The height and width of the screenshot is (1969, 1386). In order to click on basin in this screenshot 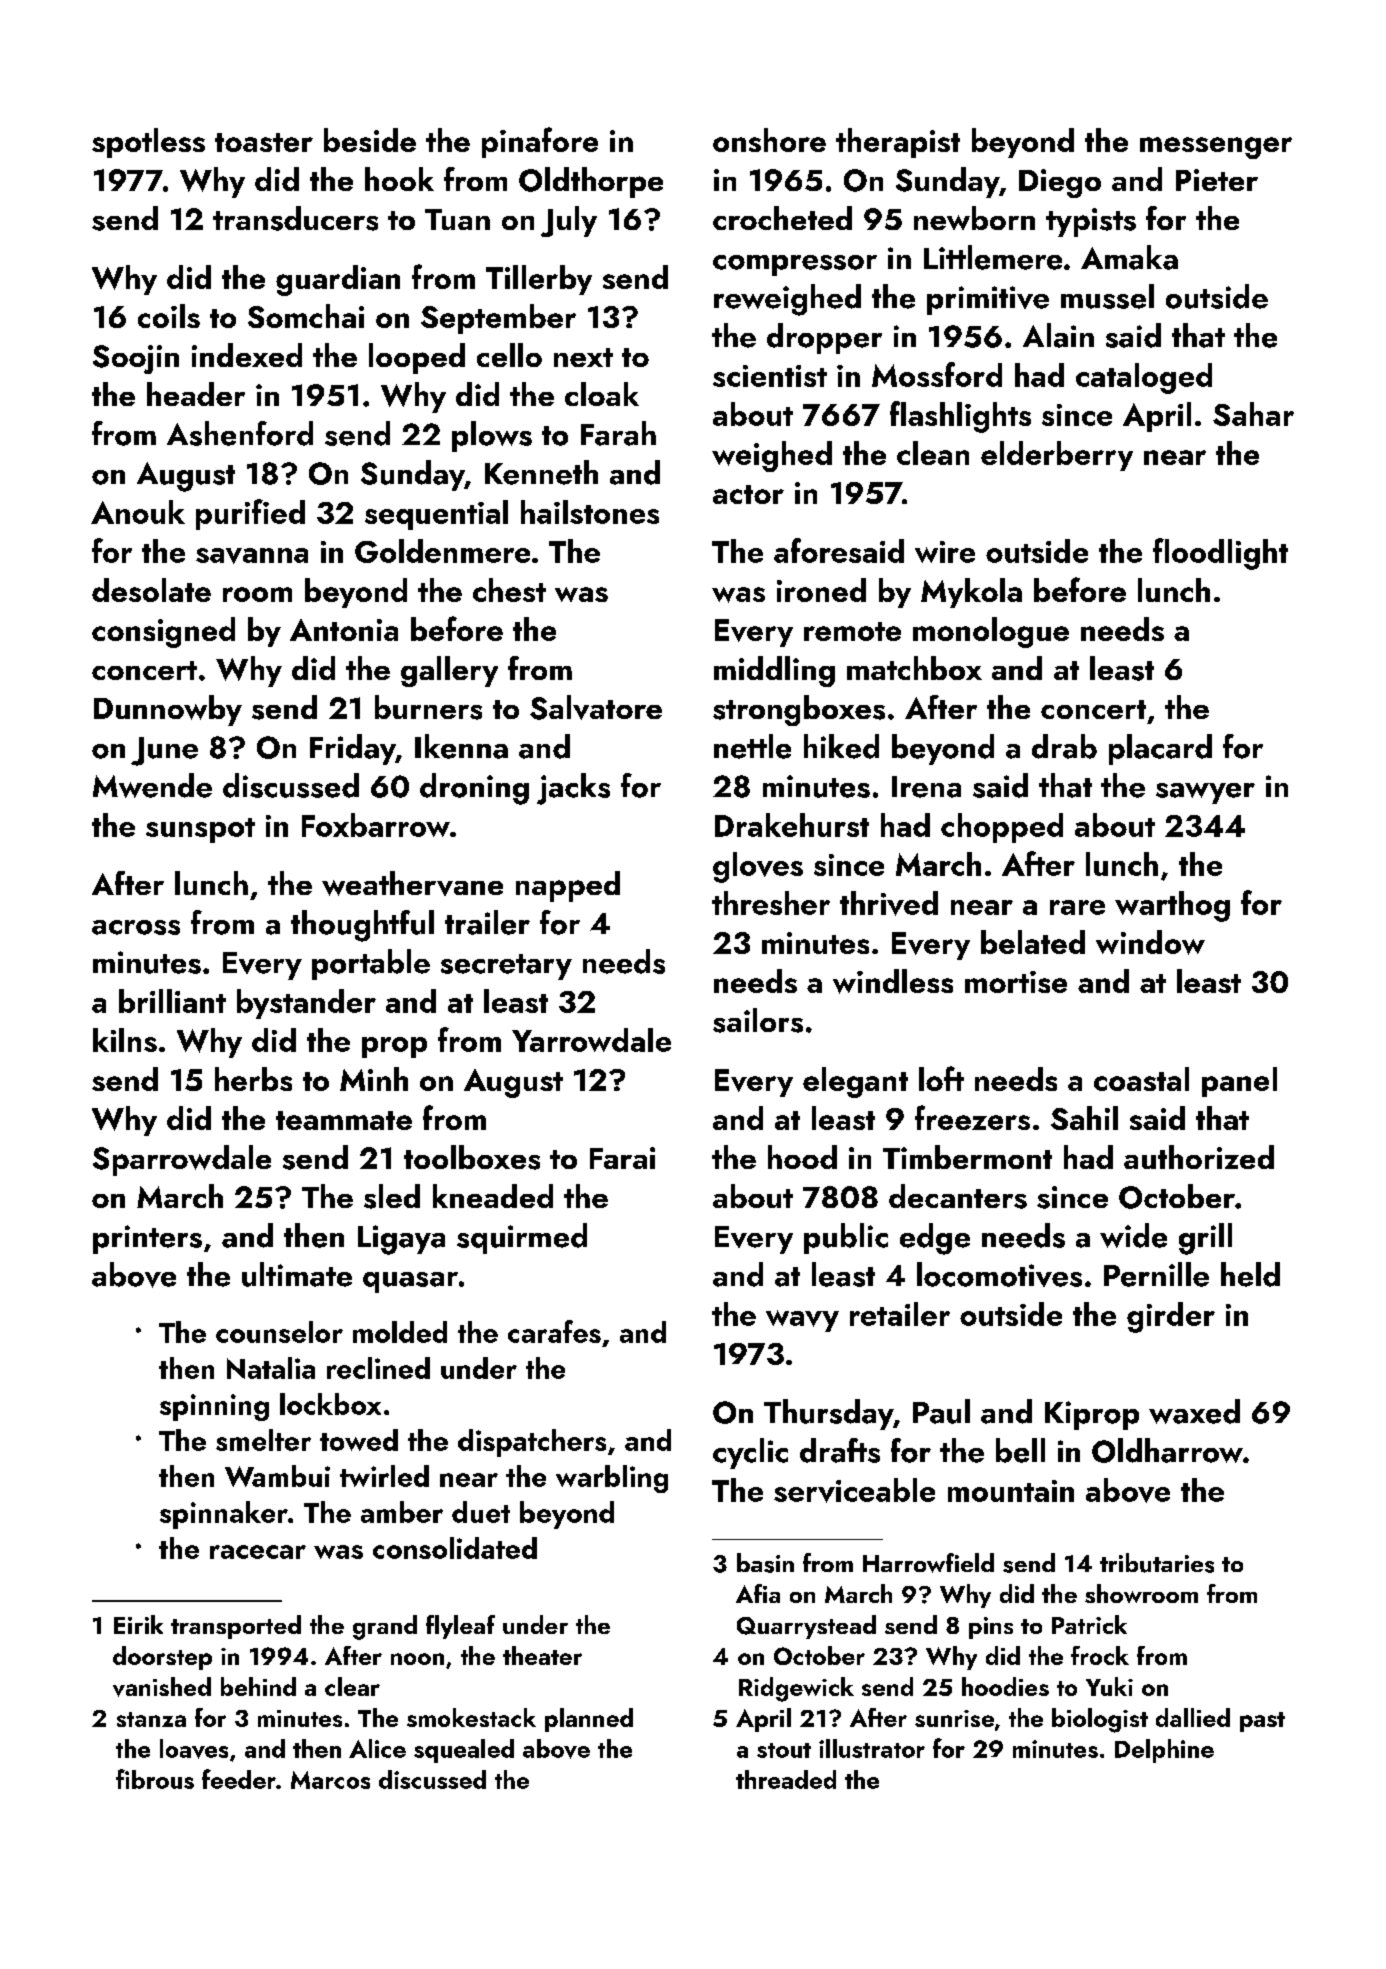, I will do `click(765, 1563)`.
